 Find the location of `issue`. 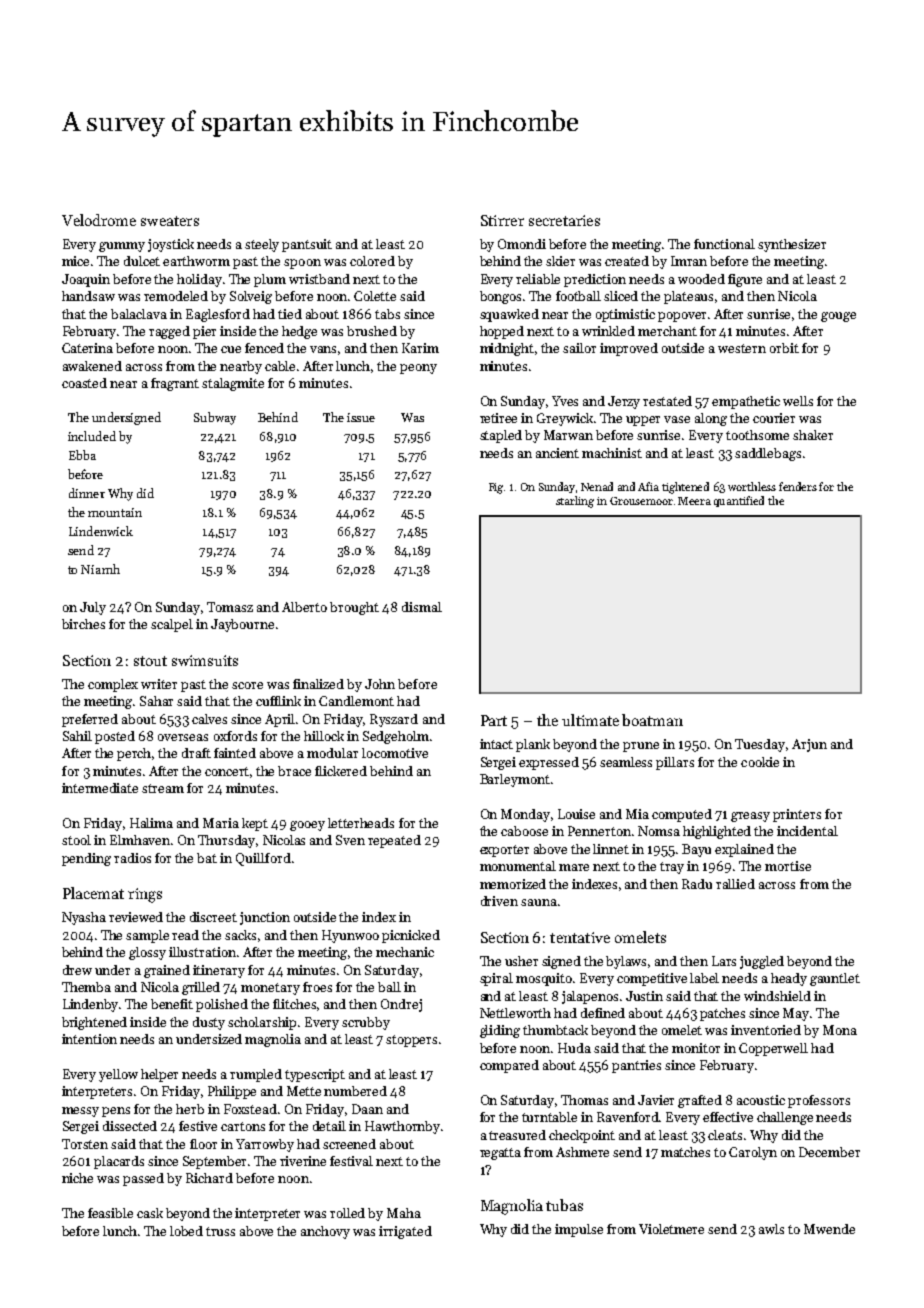

issue is located at coordinates (361, 417).
